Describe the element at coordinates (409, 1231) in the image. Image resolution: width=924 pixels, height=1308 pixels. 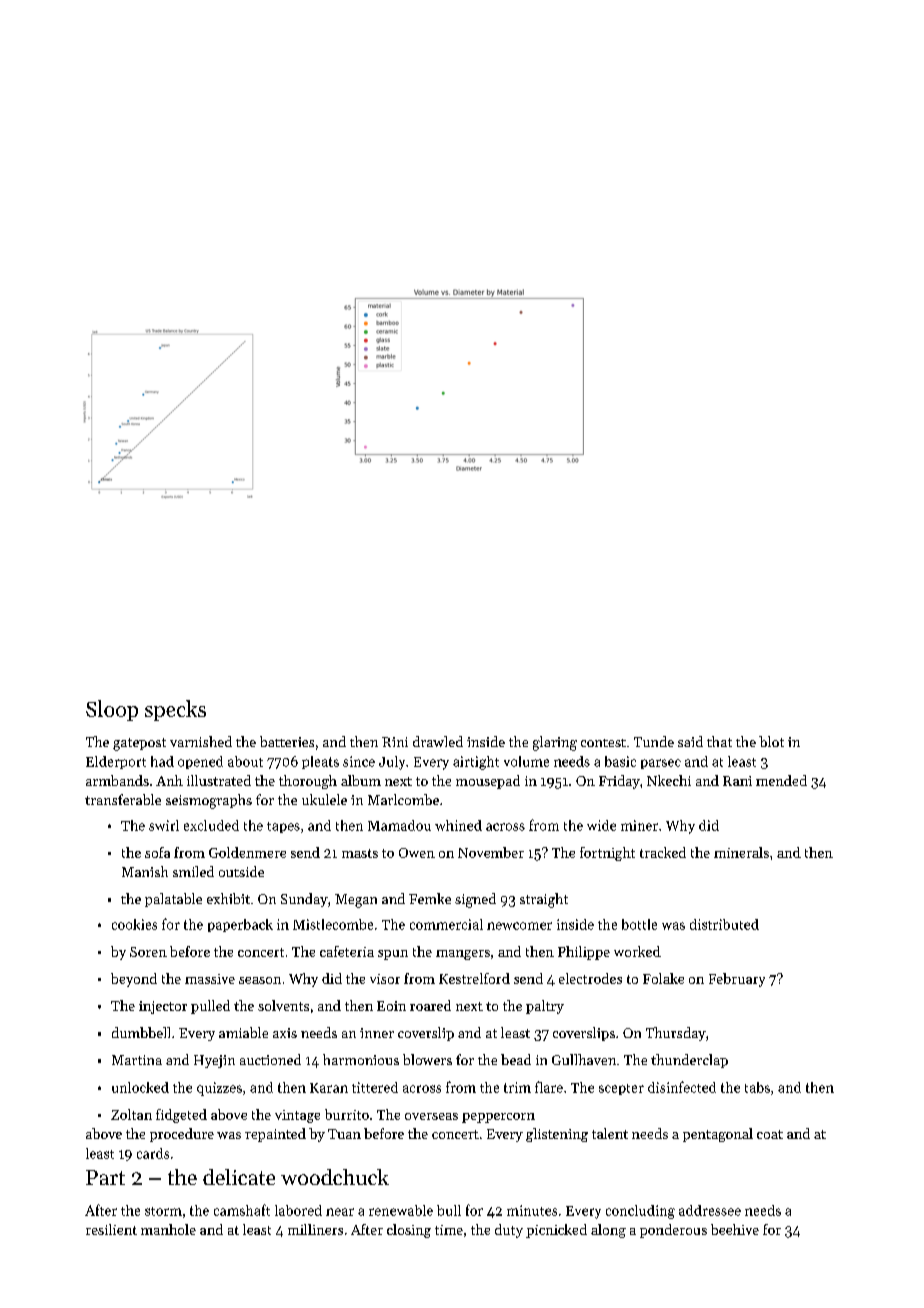
I see `closing` at that location.
